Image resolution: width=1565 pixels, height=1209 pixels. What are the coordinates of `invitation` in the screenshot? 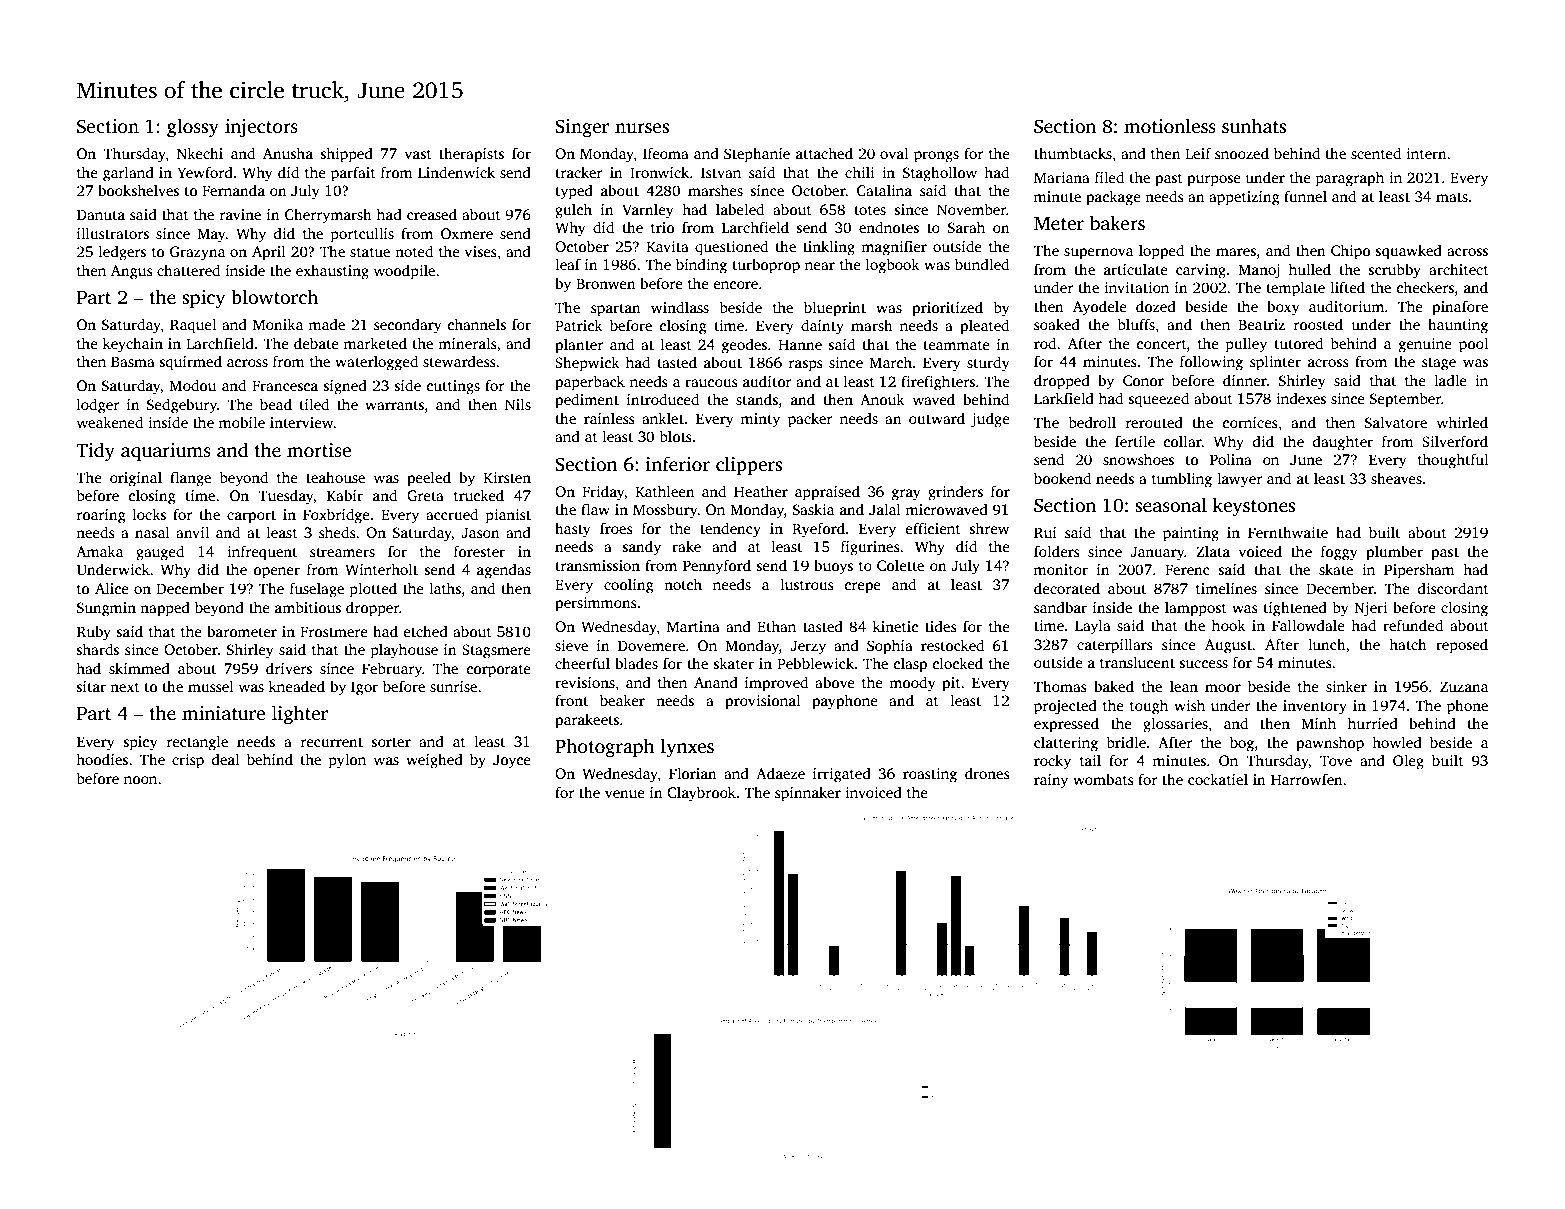 It's located at (1136, 287).
